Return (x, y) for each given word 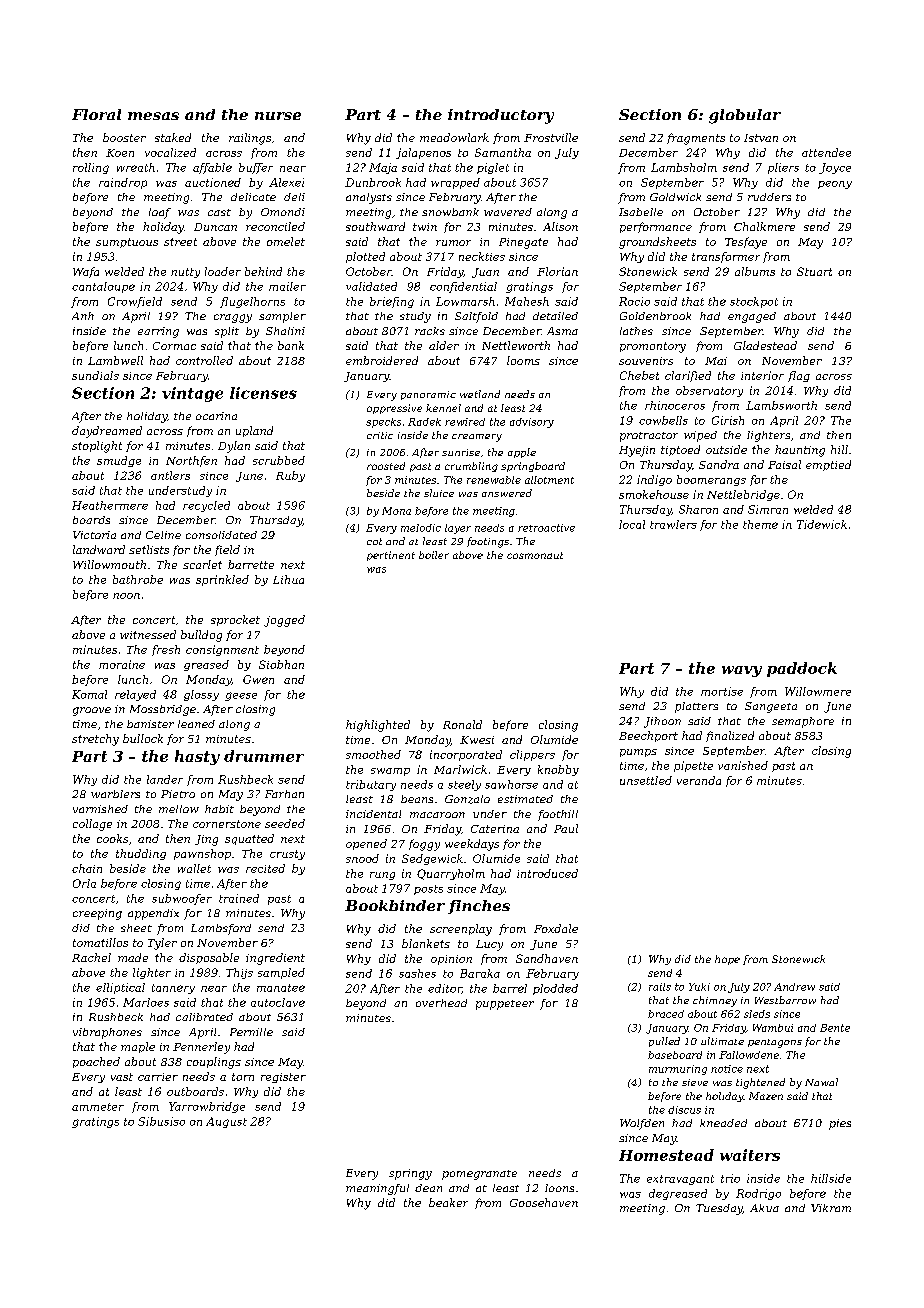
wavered (508, 212)
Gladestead (765, 345)
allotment (549, 480)
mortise (722, 691)
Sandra (719, 464)
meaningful (377, 1189)
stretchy (95, 740)
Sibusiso (161, 1121)
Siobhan (281, 664)
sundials (95, 375)
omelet (286, 241)
